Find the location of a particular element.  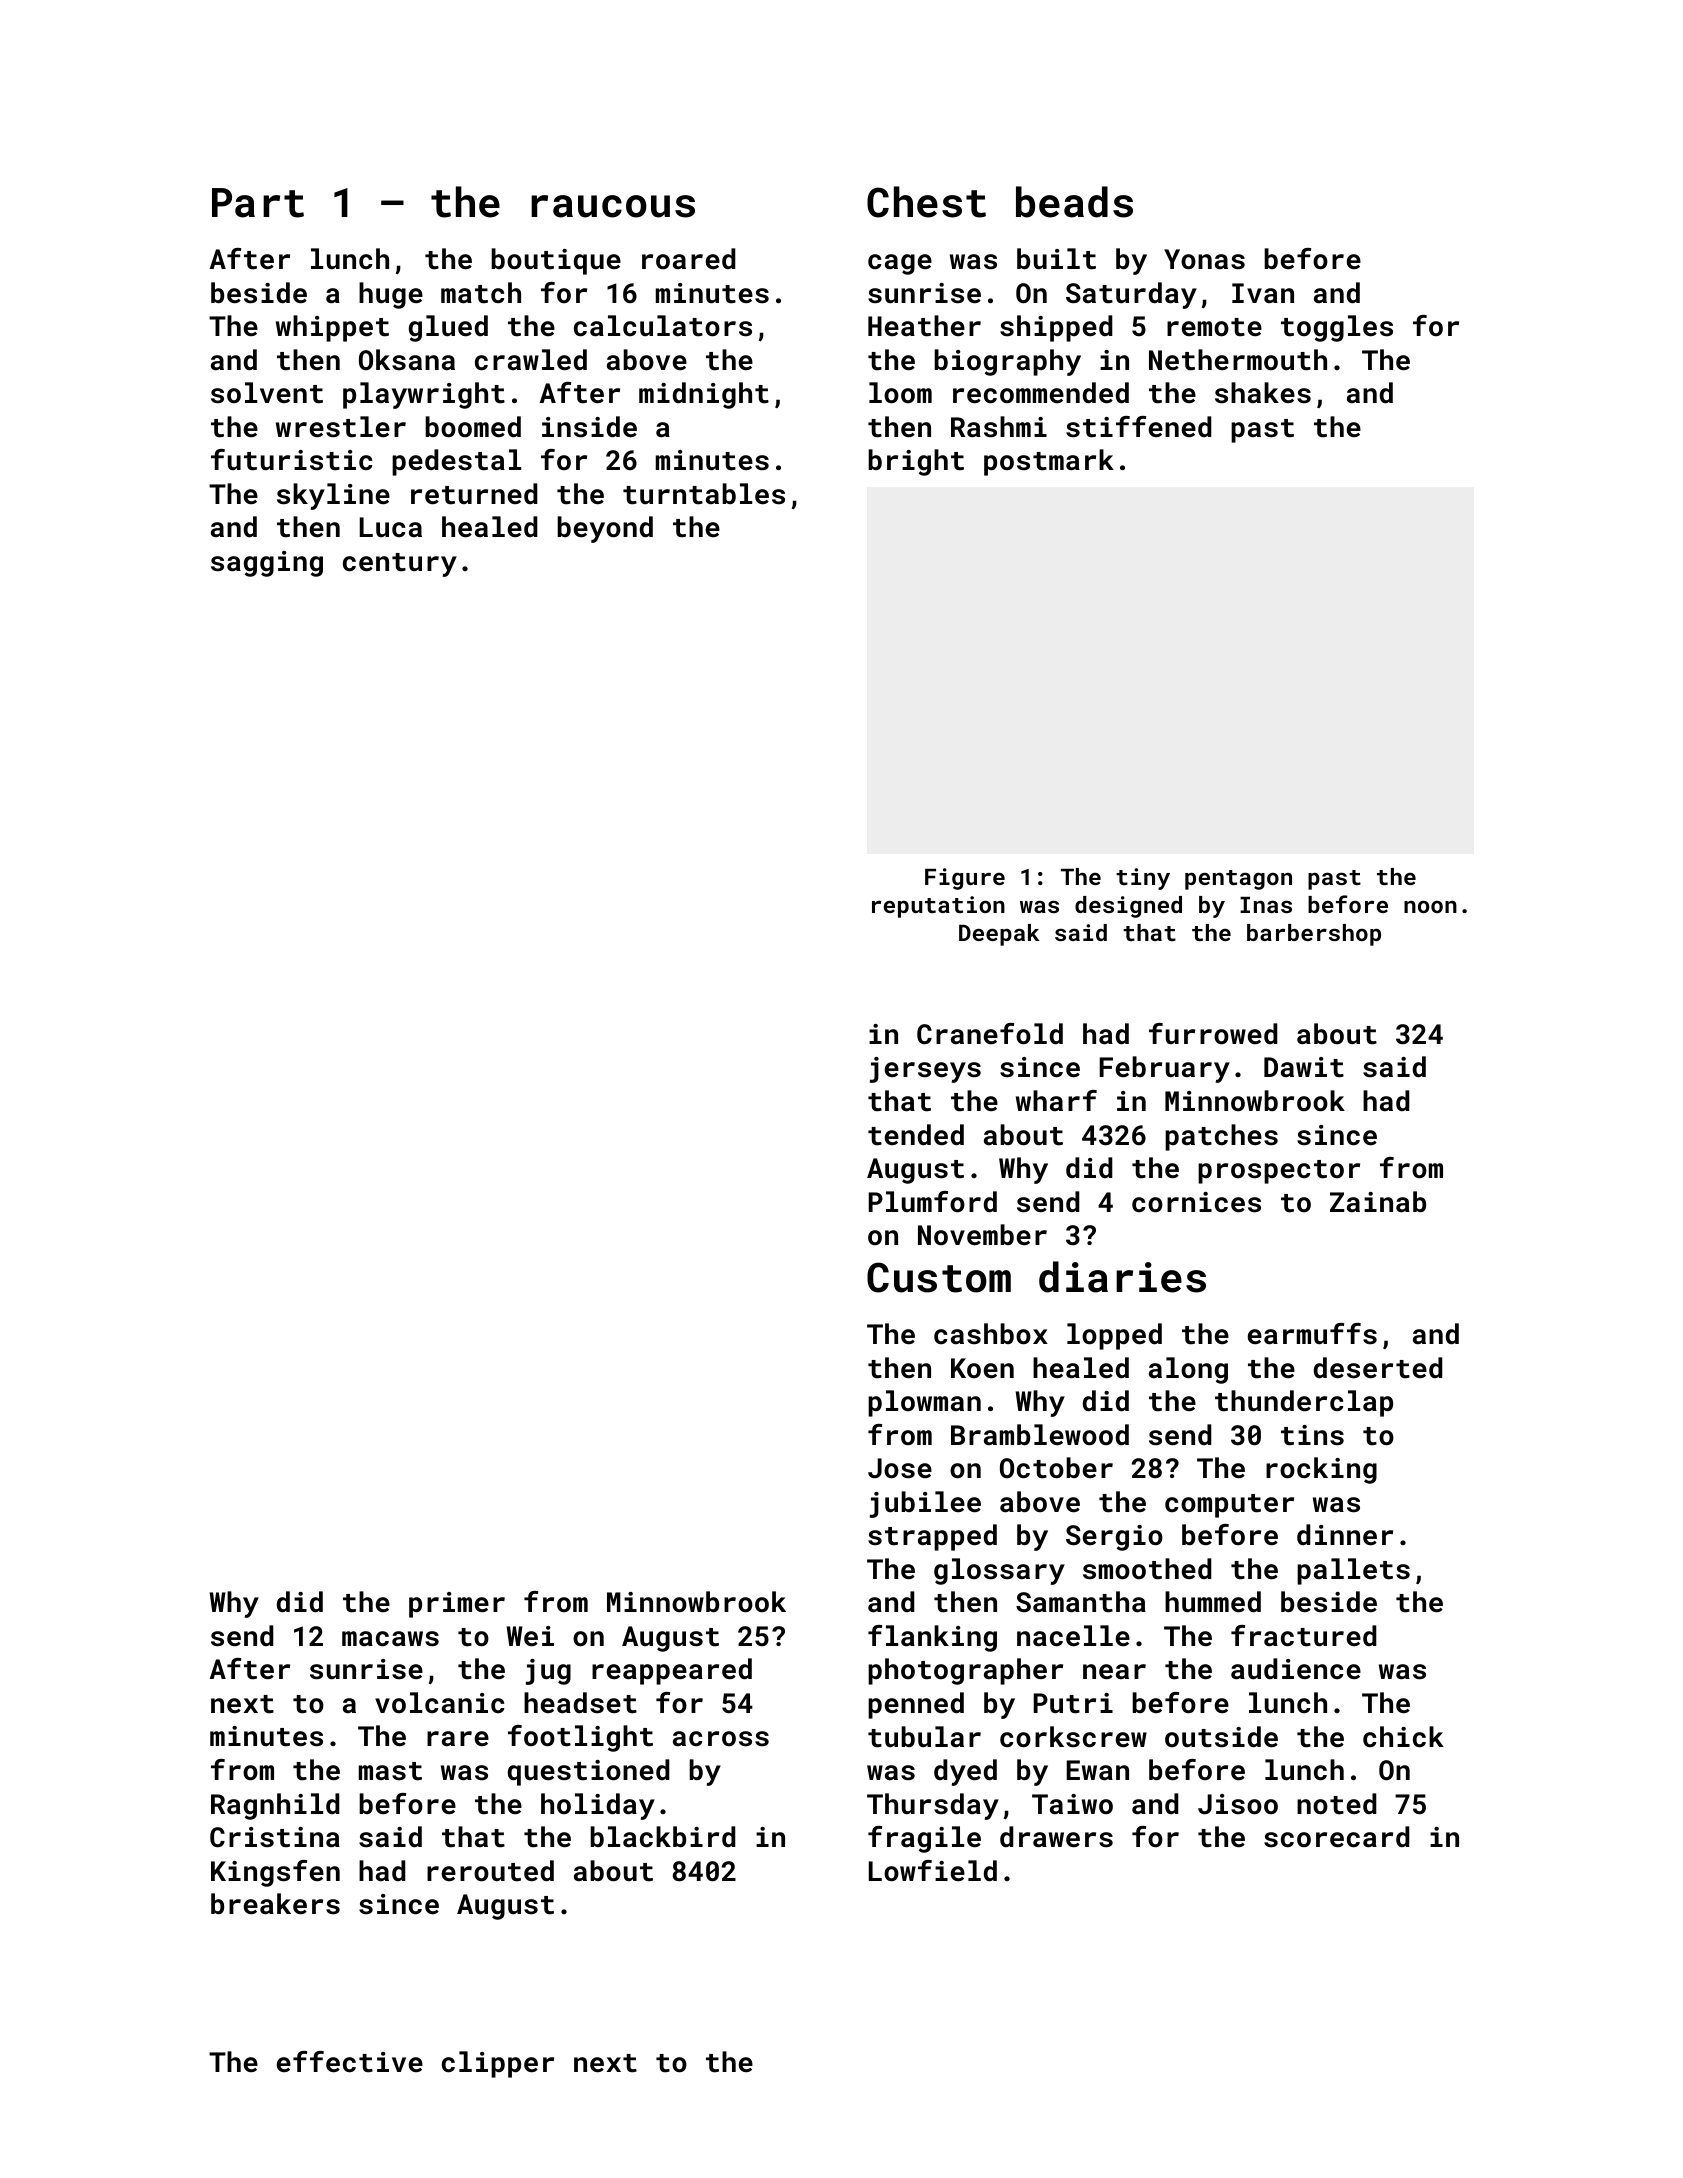

sagging is located at coordinates (267, 564).
